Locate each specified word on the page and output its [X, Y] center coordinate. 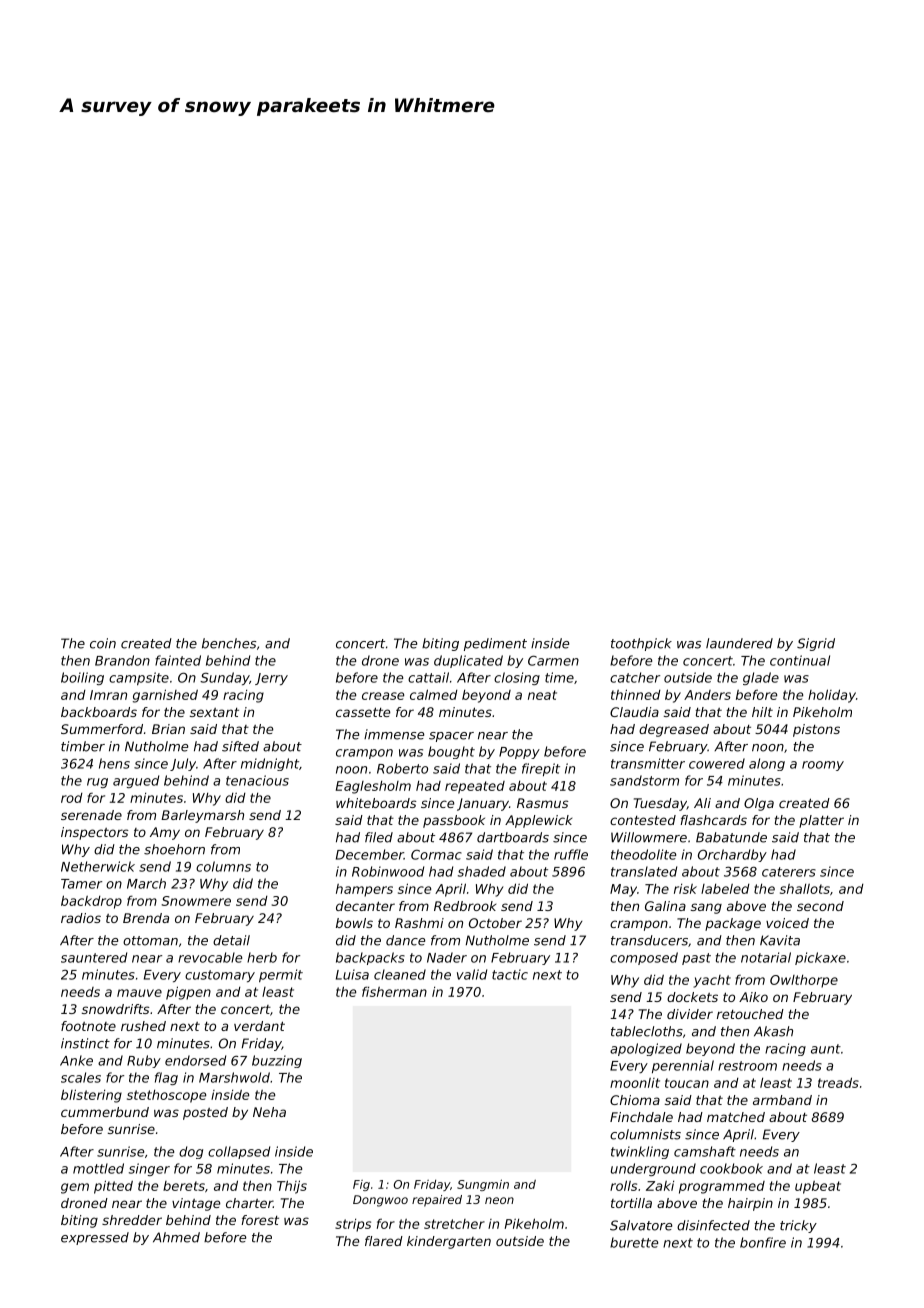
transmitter [648, 763]
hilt [762, 712]
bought [451, 752]
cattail [428, 677]
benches [229, 643]
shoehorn [174, 849]
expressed [95, 1238]
